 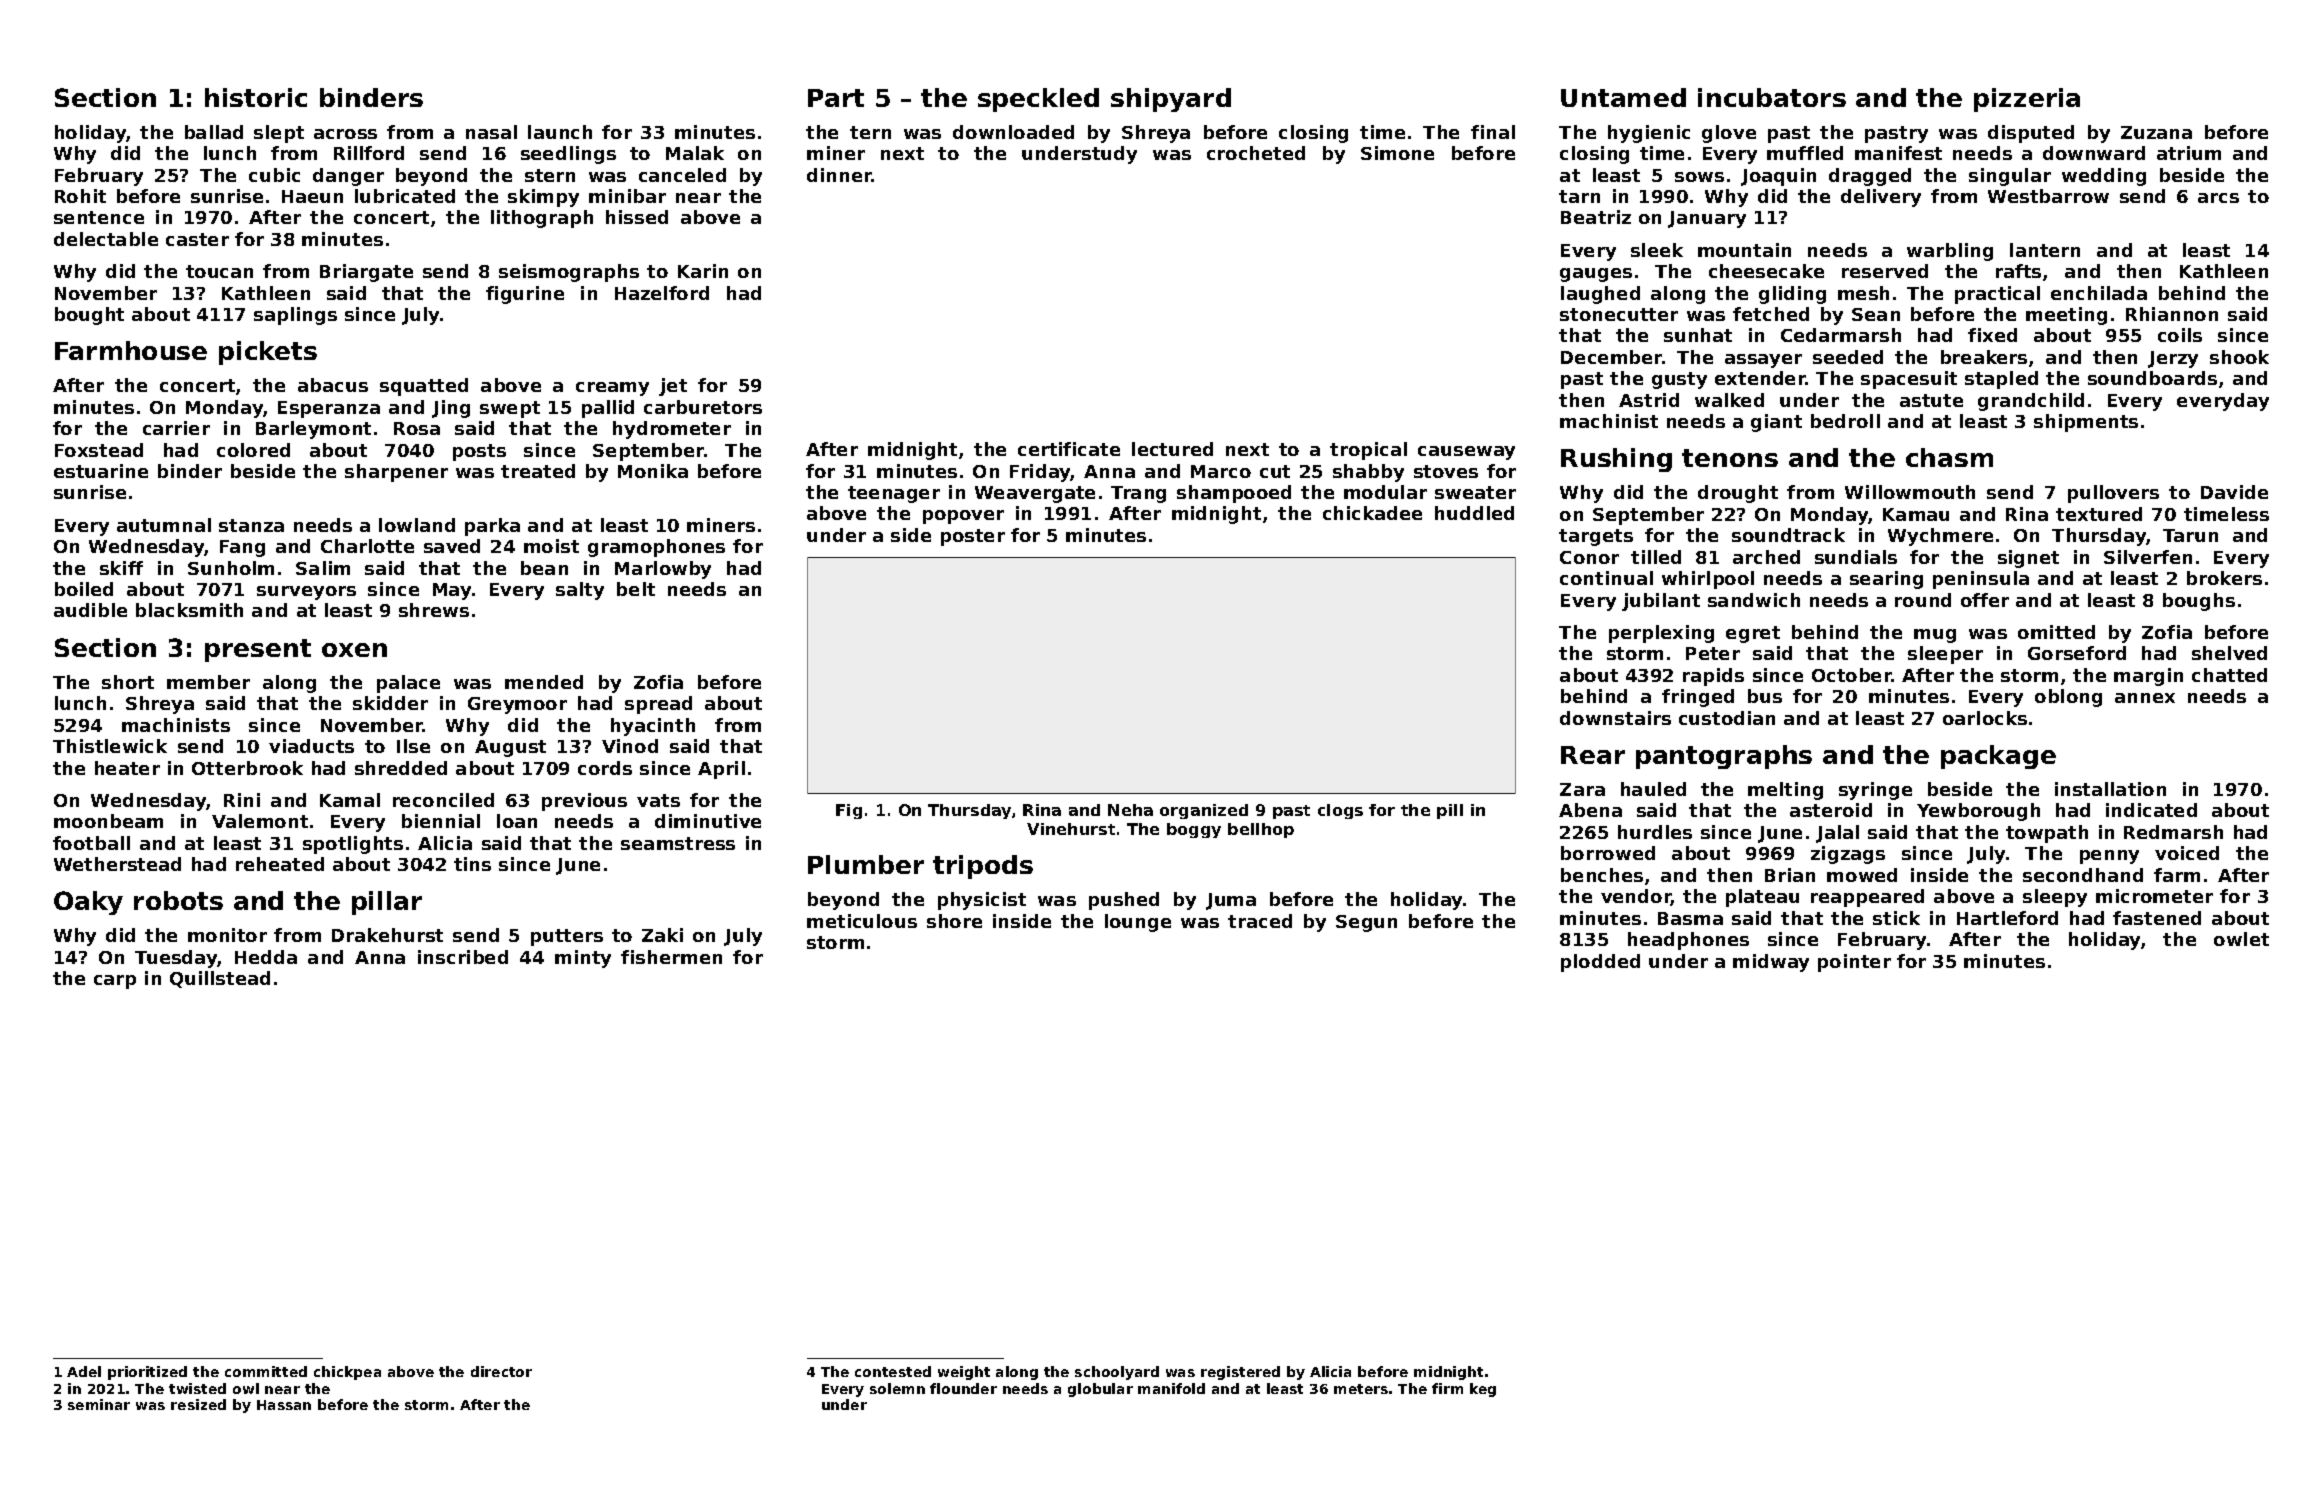 What do you see at coordinates (1854, 963) in the page?
I see `pointer` at bounding box center [1854, 963].
